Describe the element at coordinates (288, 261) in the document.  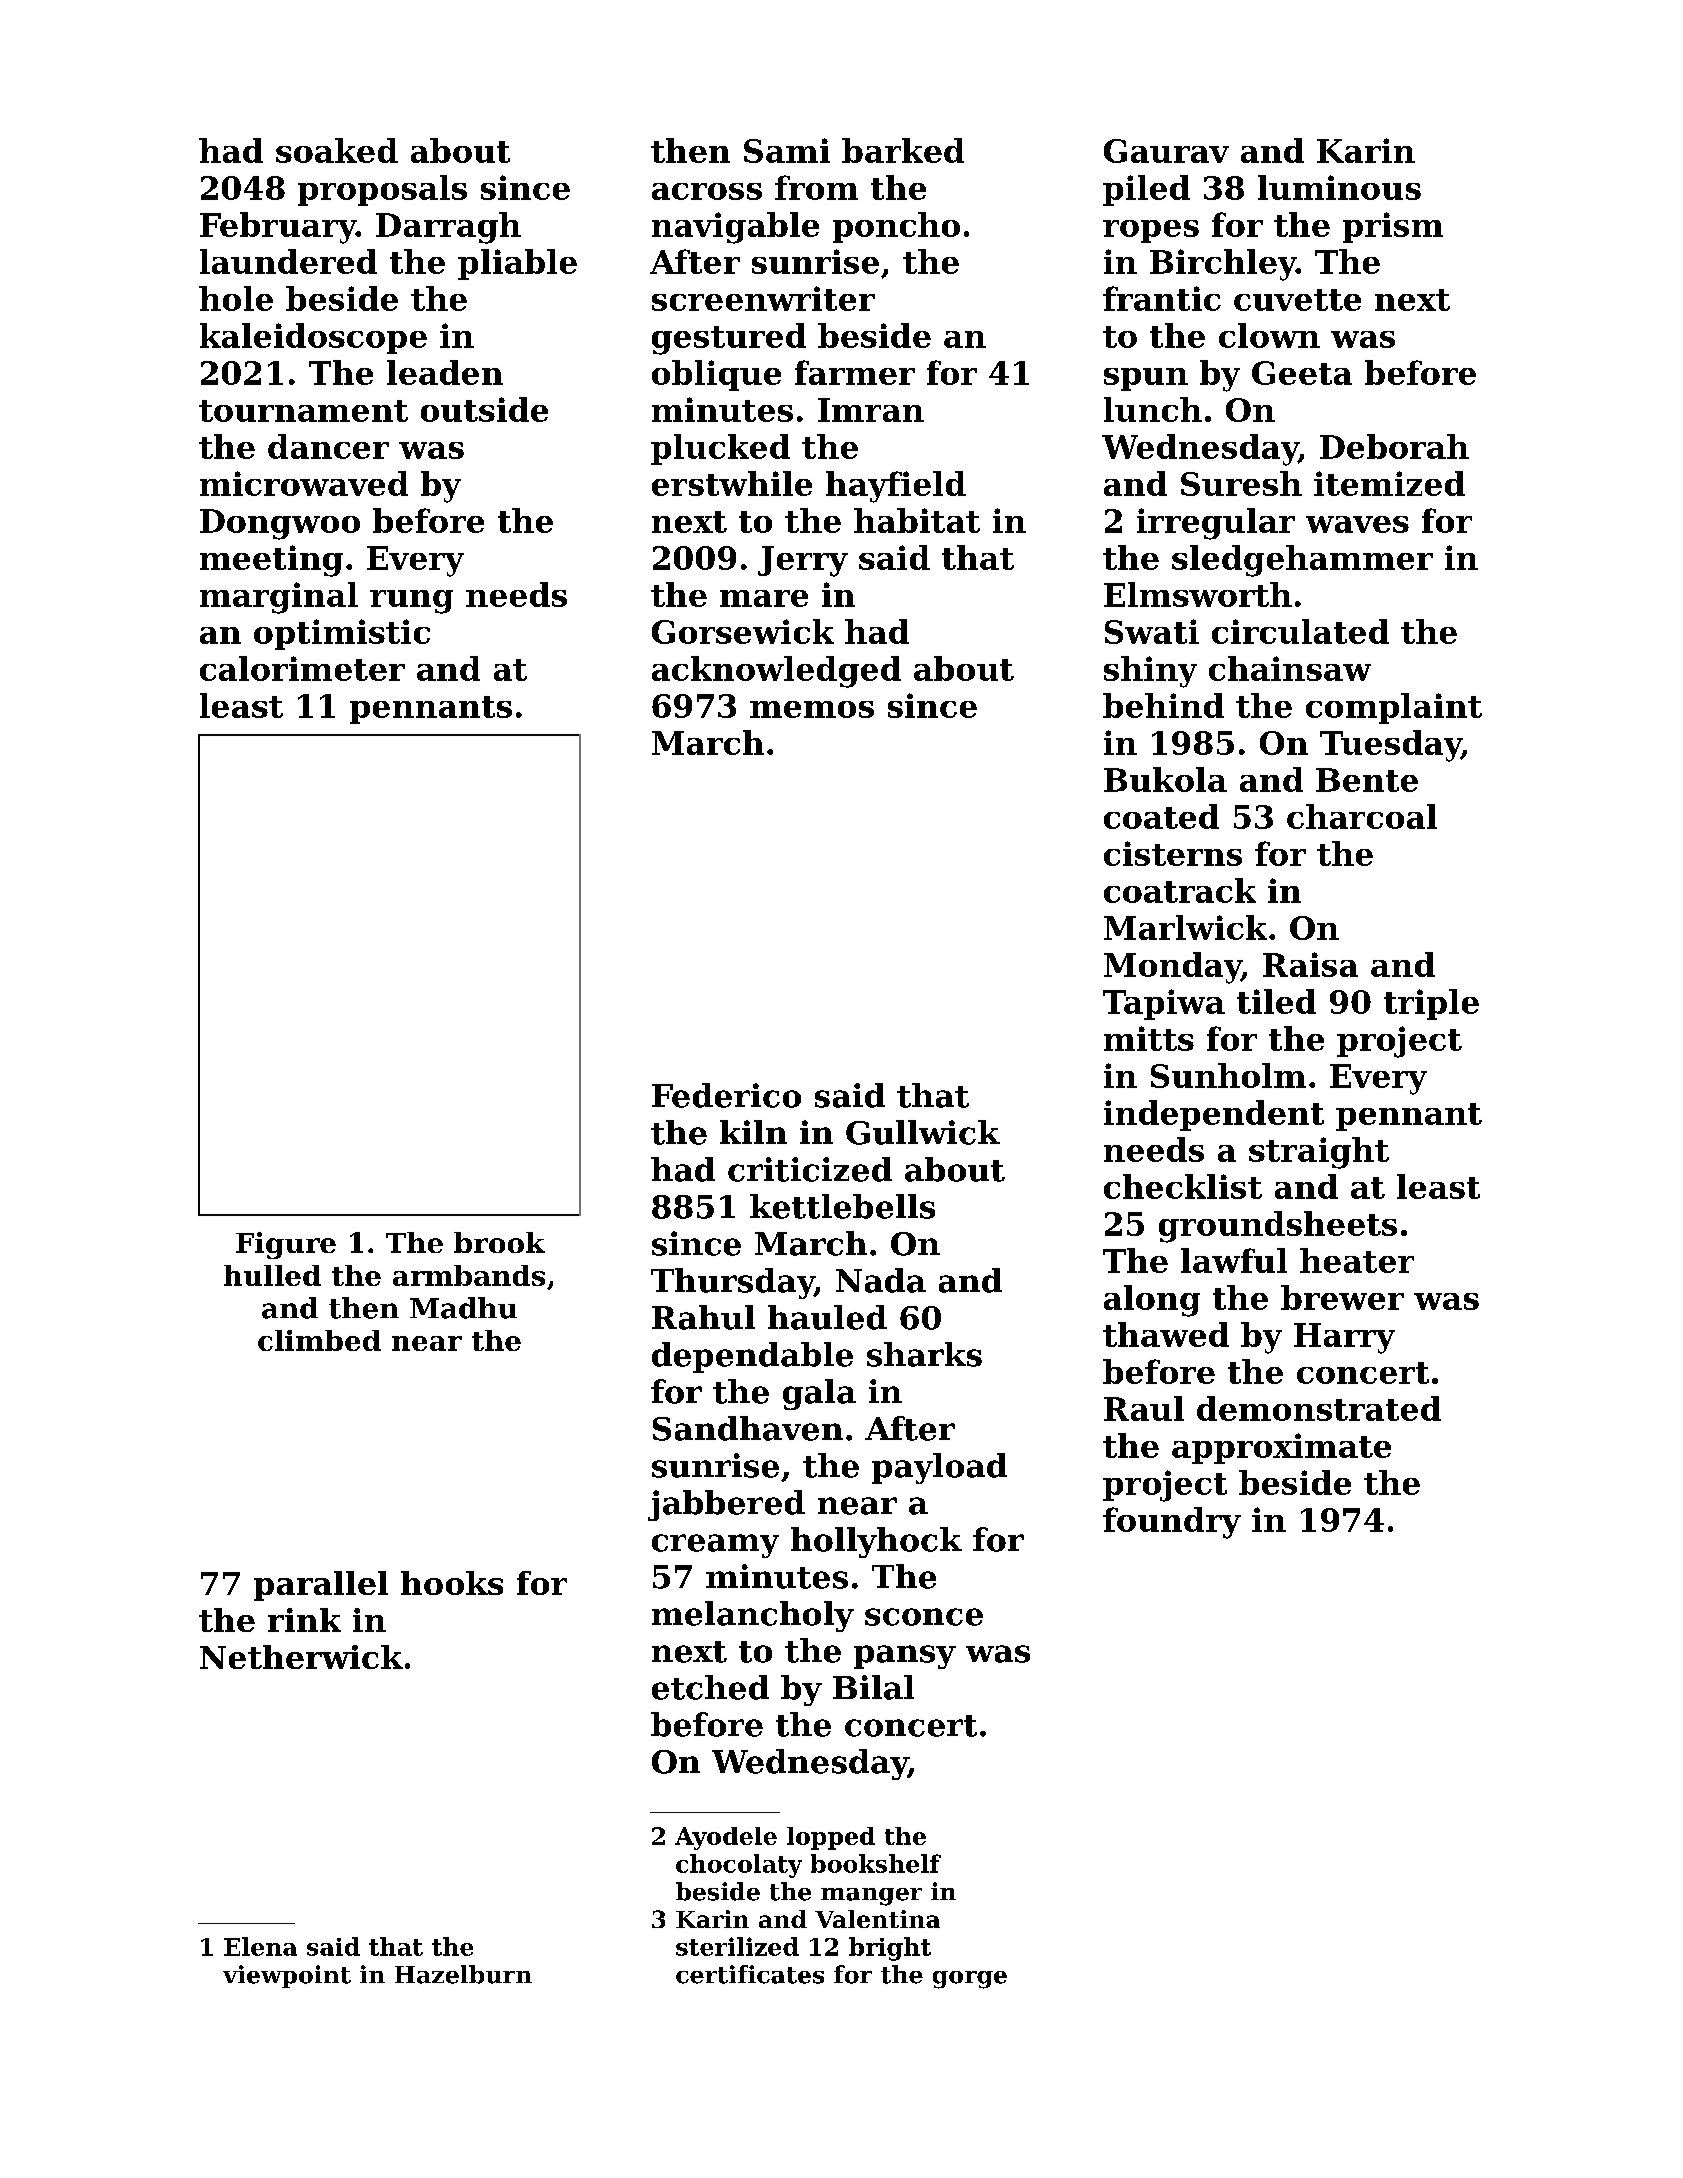
I see `laundered` at that location.
